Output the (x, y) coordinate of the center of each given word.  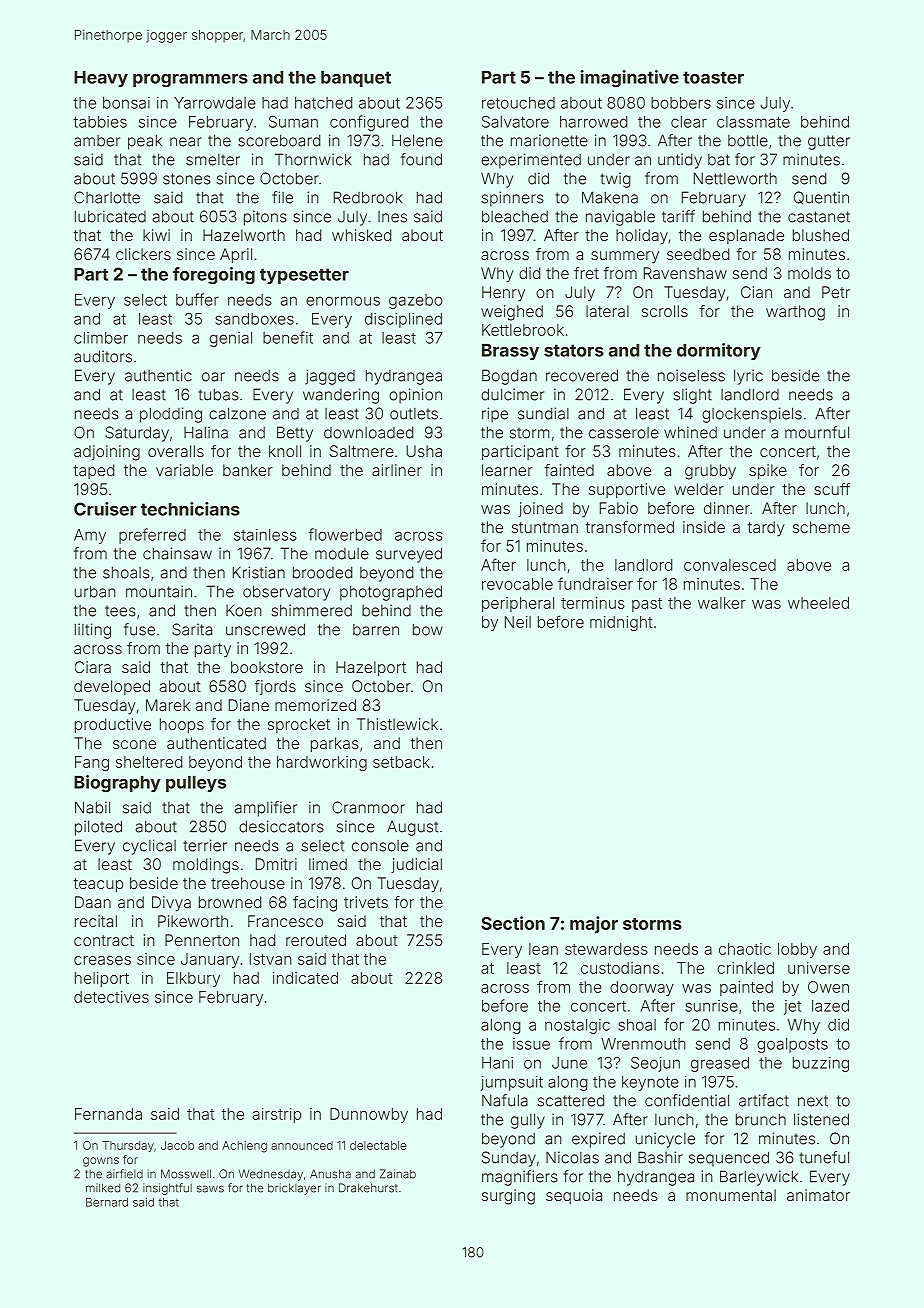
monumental (731, 1195)
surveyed (409, 555)
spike (768, 471)
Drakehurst (368, 1188)
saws (210, 1189)
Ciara (93, 667)
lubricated (110, 216)
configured (369, 123)
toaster (713, 77)
